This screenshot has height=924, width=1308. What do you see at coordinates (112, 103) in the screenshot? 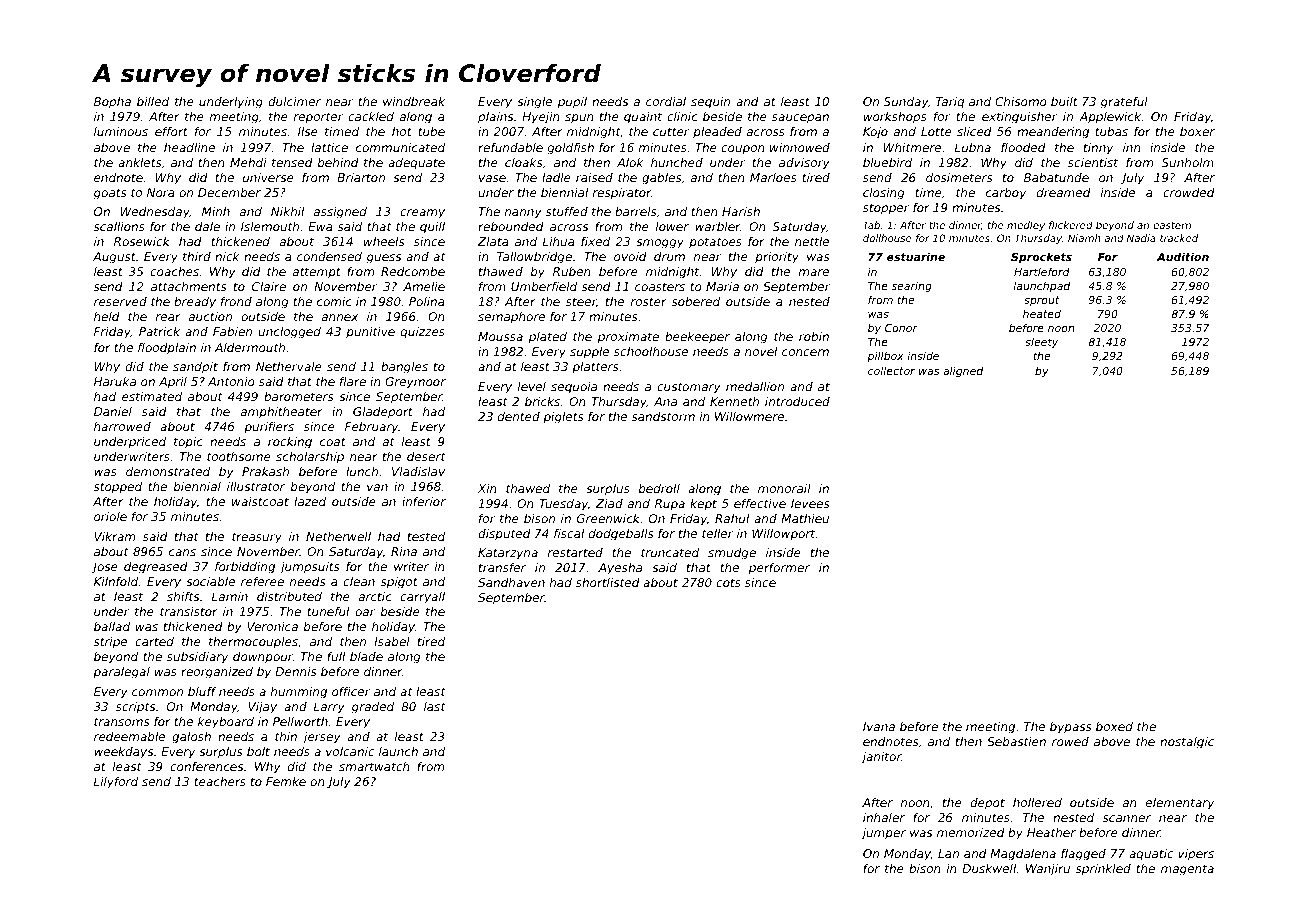
I see `Bopha` at bounding box center [112, 103].
